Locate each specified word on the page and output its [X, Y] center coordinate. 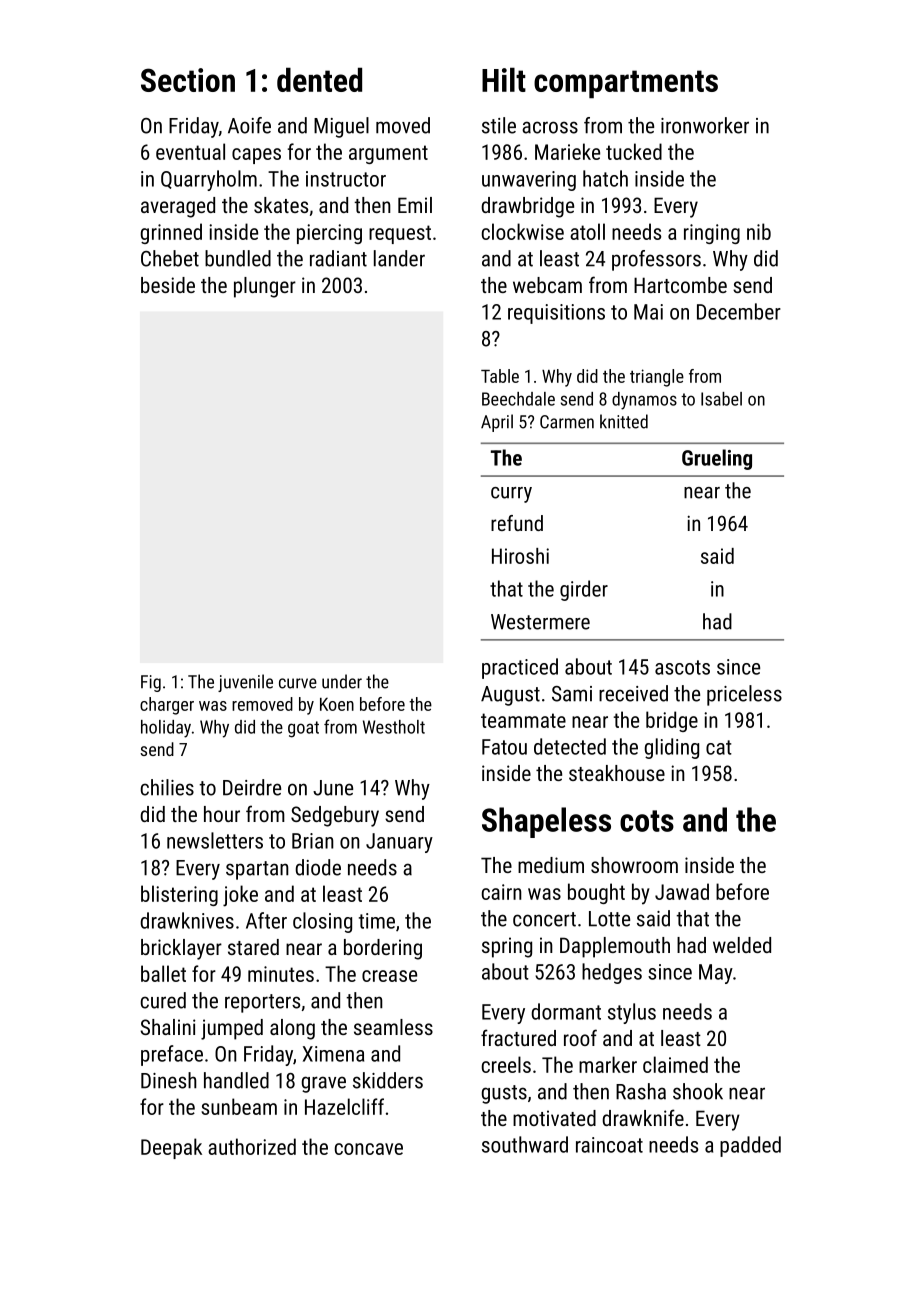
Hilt [504, 79]
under [342, 681]
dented [319, 79]
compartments [626, 84]
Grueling [717, 459]
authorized [252, 1146]
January [399, 843]
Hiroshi [520, 556]
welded [742, 945]
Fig [151, 683]
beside [168, 285]
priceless [744, 695]
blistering [179, 895]
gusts [504, 1094]
